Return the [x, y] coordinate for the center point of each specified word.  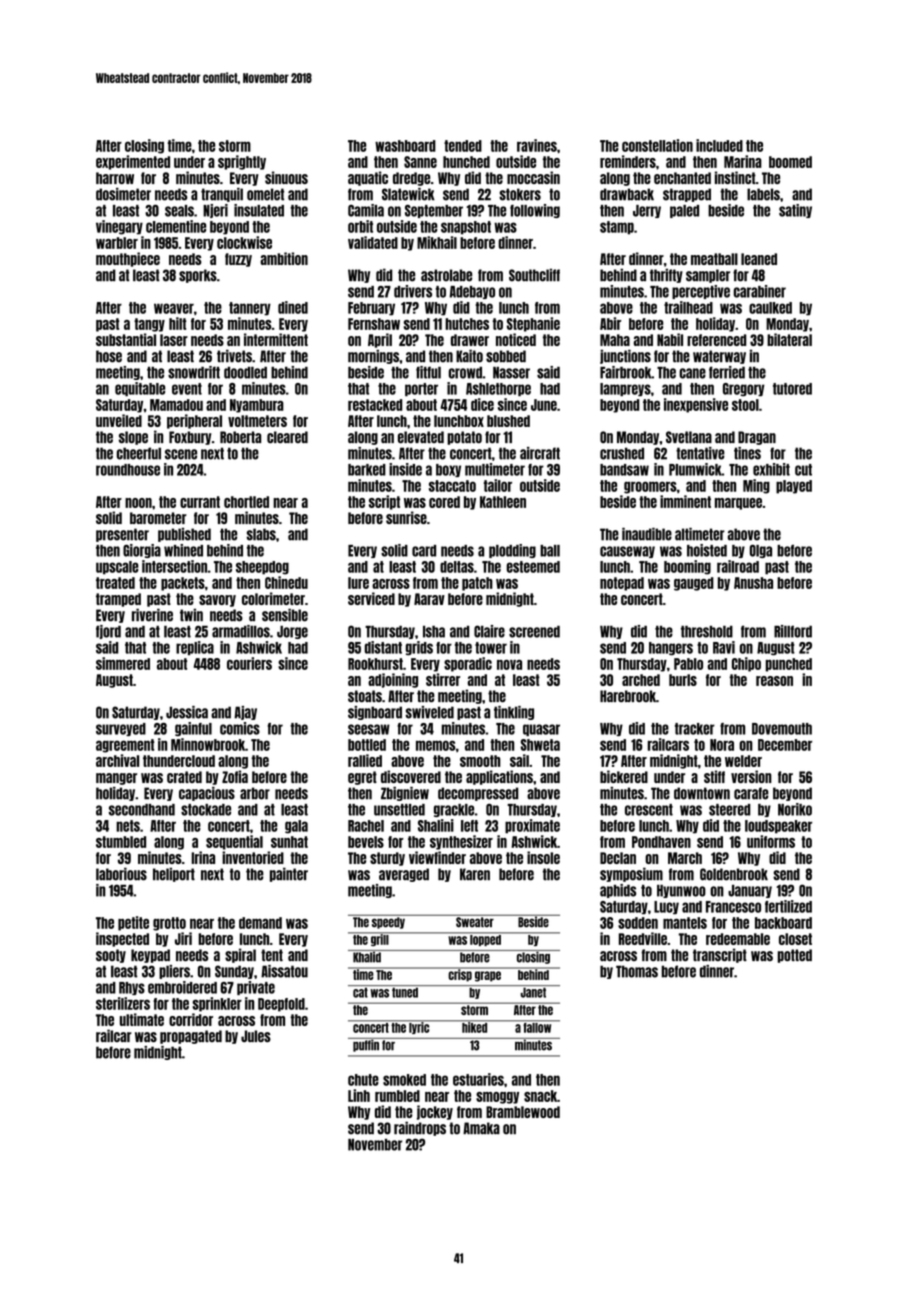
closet [795, 939]
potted [795, 956]
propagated [191, 1037]
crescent [649, 810]
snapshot [466, 228]
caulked [770, 308]
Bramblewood [523, 1112]
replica [195, 648]
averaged [404, 875]
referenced [716, 340]
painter [289, 874]
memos [436, 745]
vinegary [119, 227]
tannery [250, 309]
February [371, 309]
